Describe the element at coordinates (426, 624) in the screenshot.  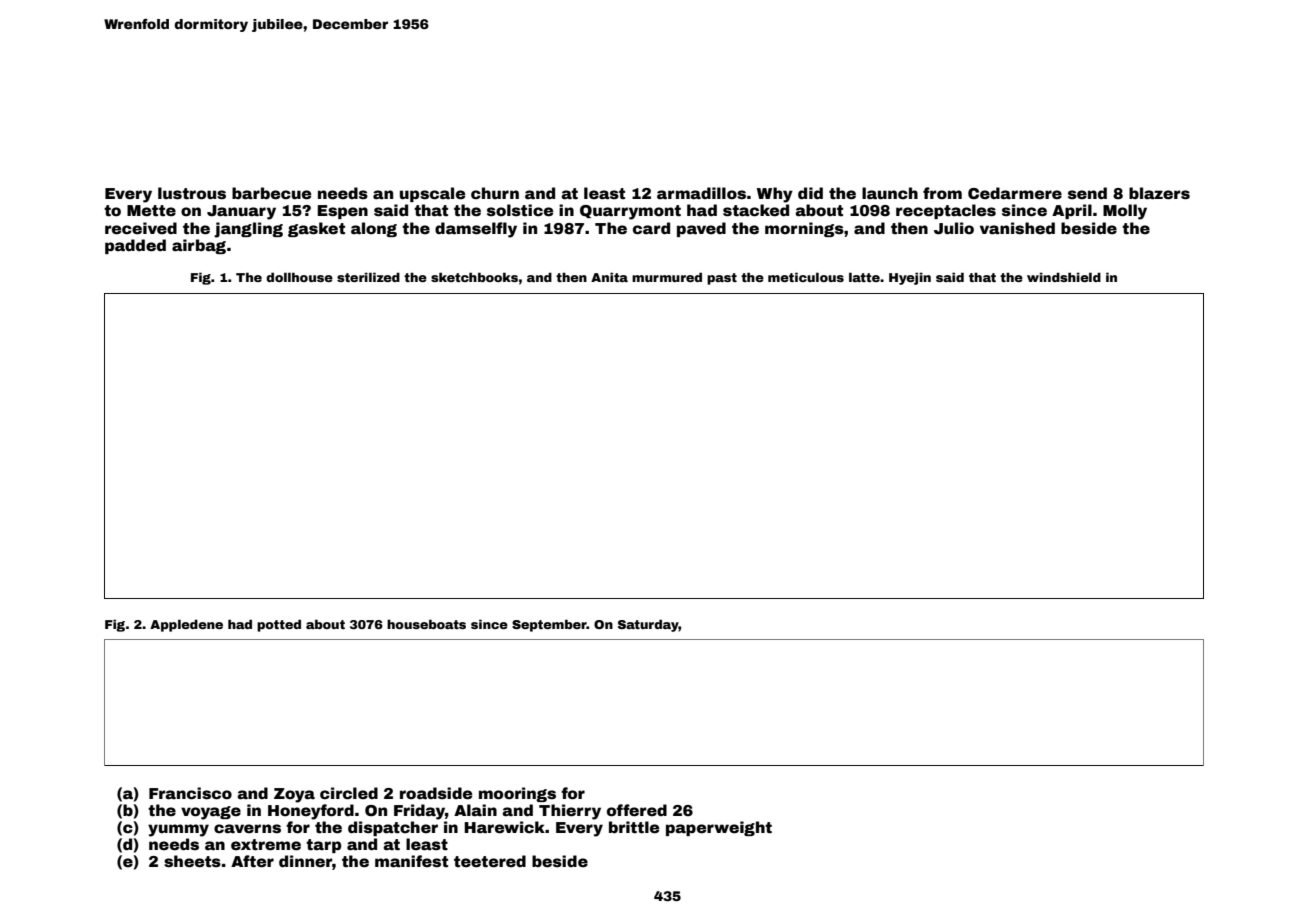
I see `houseboats` at that location.
